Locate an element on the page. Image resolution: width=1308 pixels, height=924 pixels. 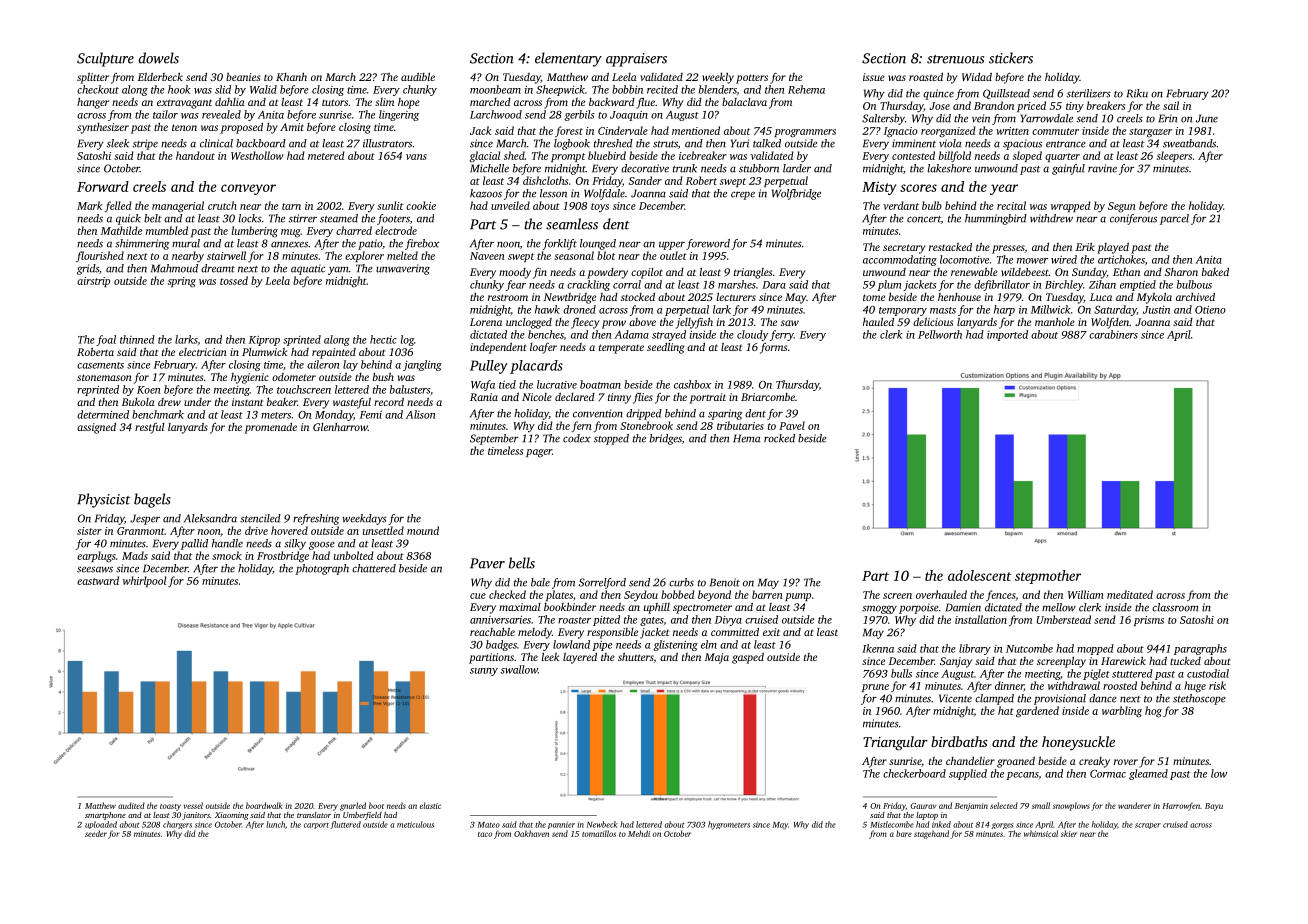
bagels is located at coordinates (152, 500).
